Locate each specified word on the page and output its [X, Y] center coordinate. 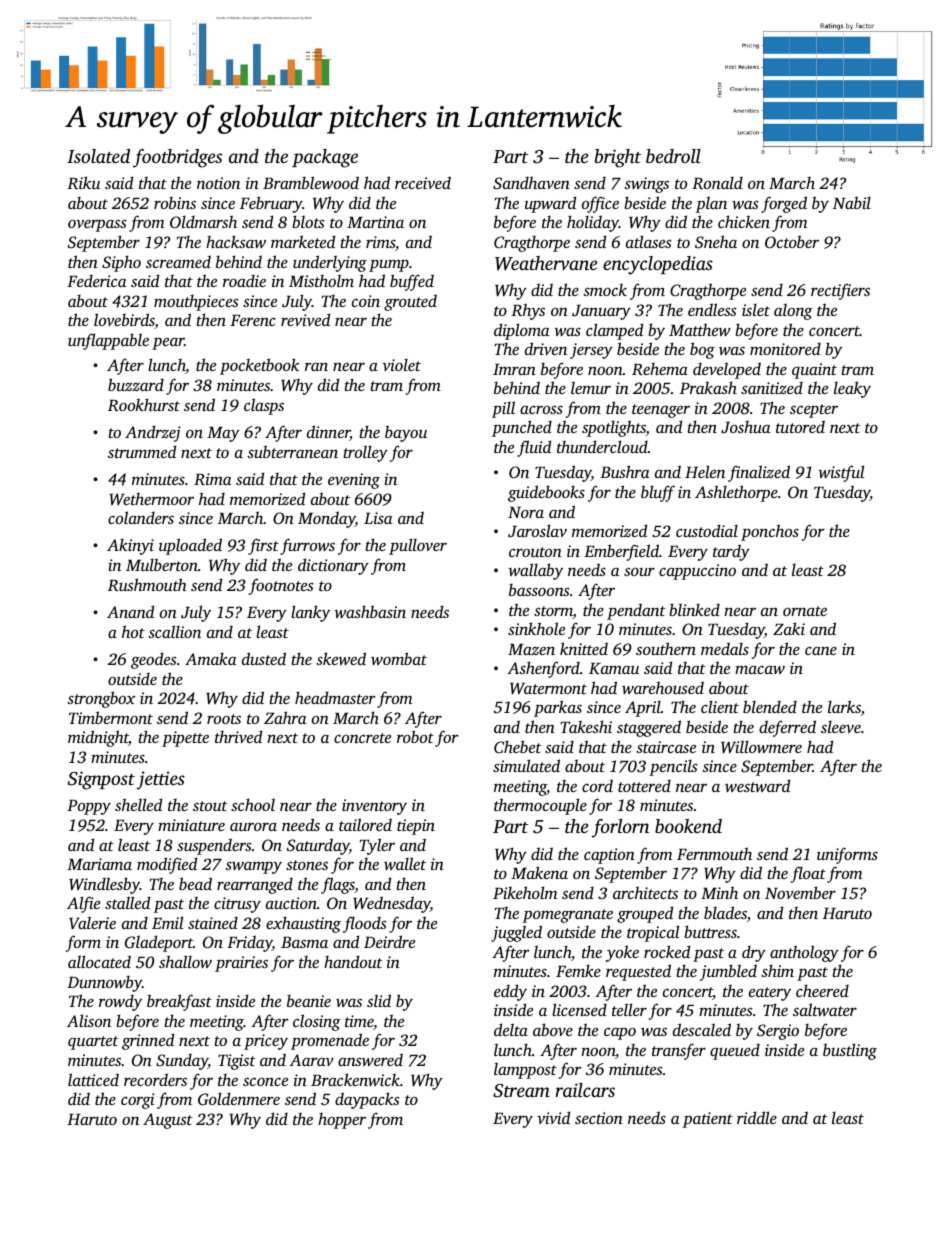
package [325, 158]
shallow [185, 961]
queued [735, 1051]
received [423, 182]
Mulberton [162, 564]
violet [401, 364]
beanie [309, 1000]
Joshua [746, 427]
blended [770, 706]
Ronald [717, 182]
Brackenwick [355, 1079]
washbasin [370, 611]
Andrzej [153, 433]
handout [353, 961]
